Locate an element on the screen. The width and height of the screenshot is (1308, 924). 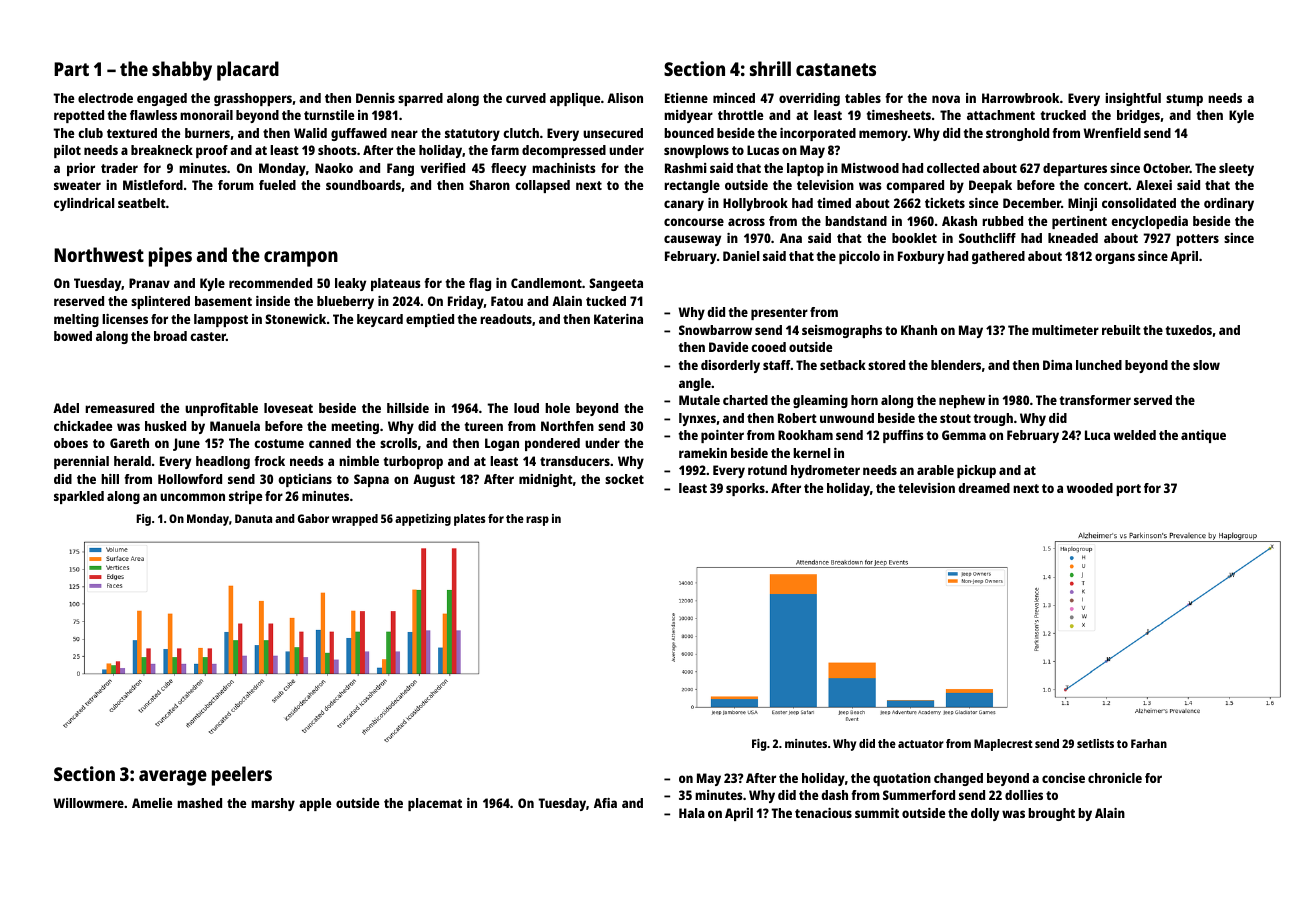
wooded is located at coordinates (1090, 488).
